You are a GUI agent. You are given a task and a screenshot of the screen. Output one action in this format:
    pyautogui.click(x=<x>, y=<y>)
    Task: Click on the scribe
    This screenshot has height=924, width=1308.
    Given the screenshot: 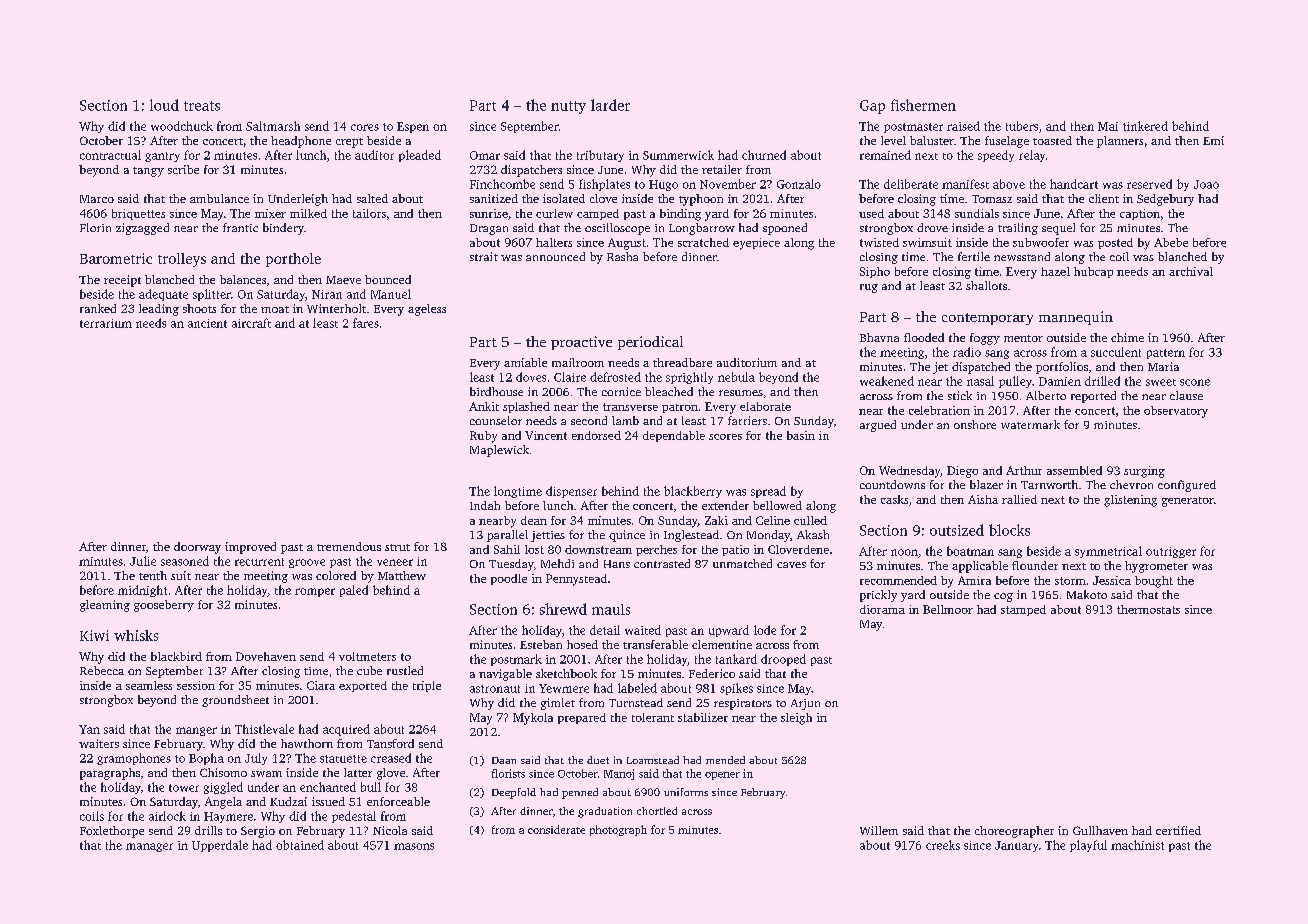 What is the action you would take?
    pyautogui.click(x=183, y=169)
